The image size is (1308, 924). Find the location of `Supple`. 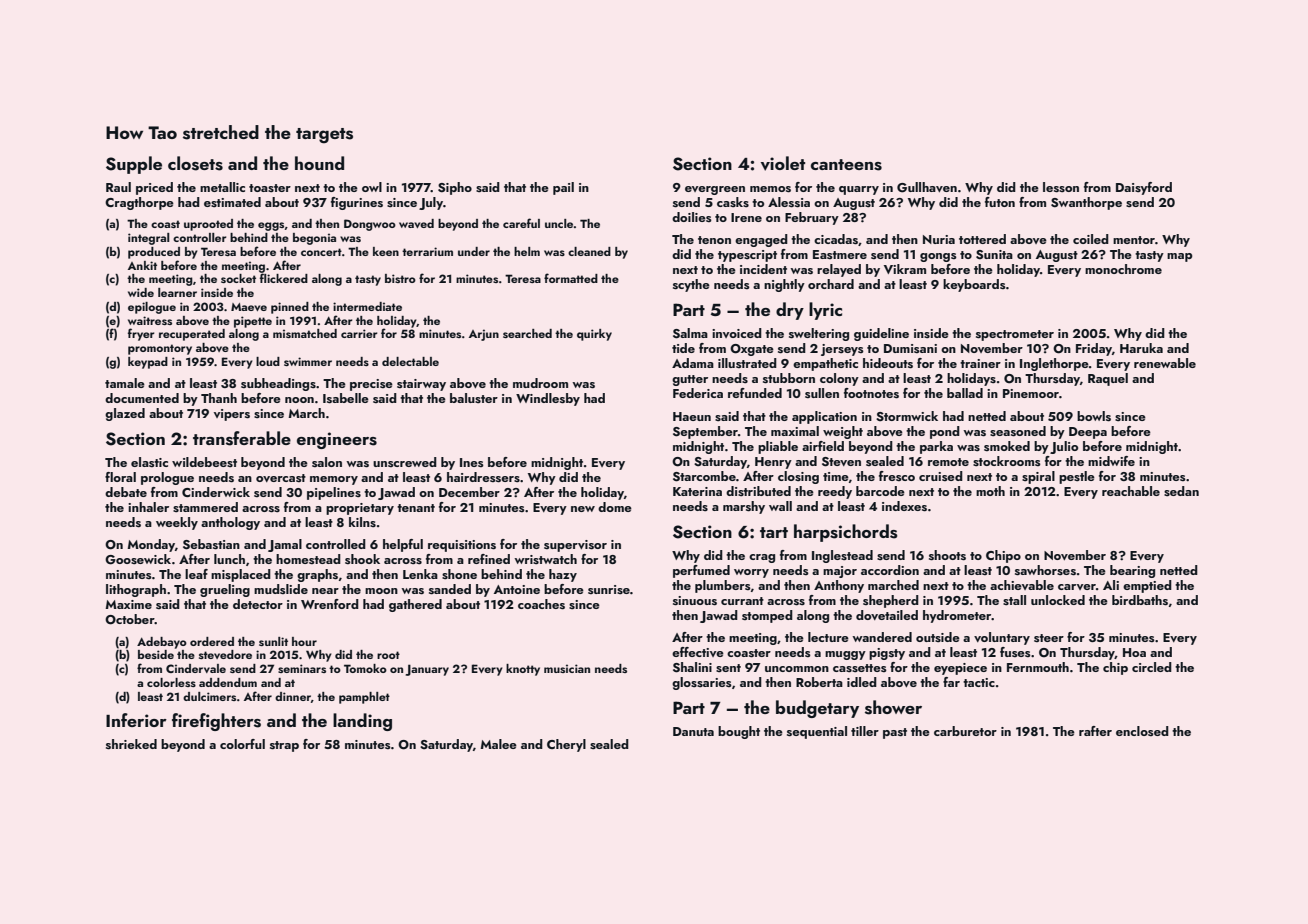

Supple is located at coordinates (134, 165).
